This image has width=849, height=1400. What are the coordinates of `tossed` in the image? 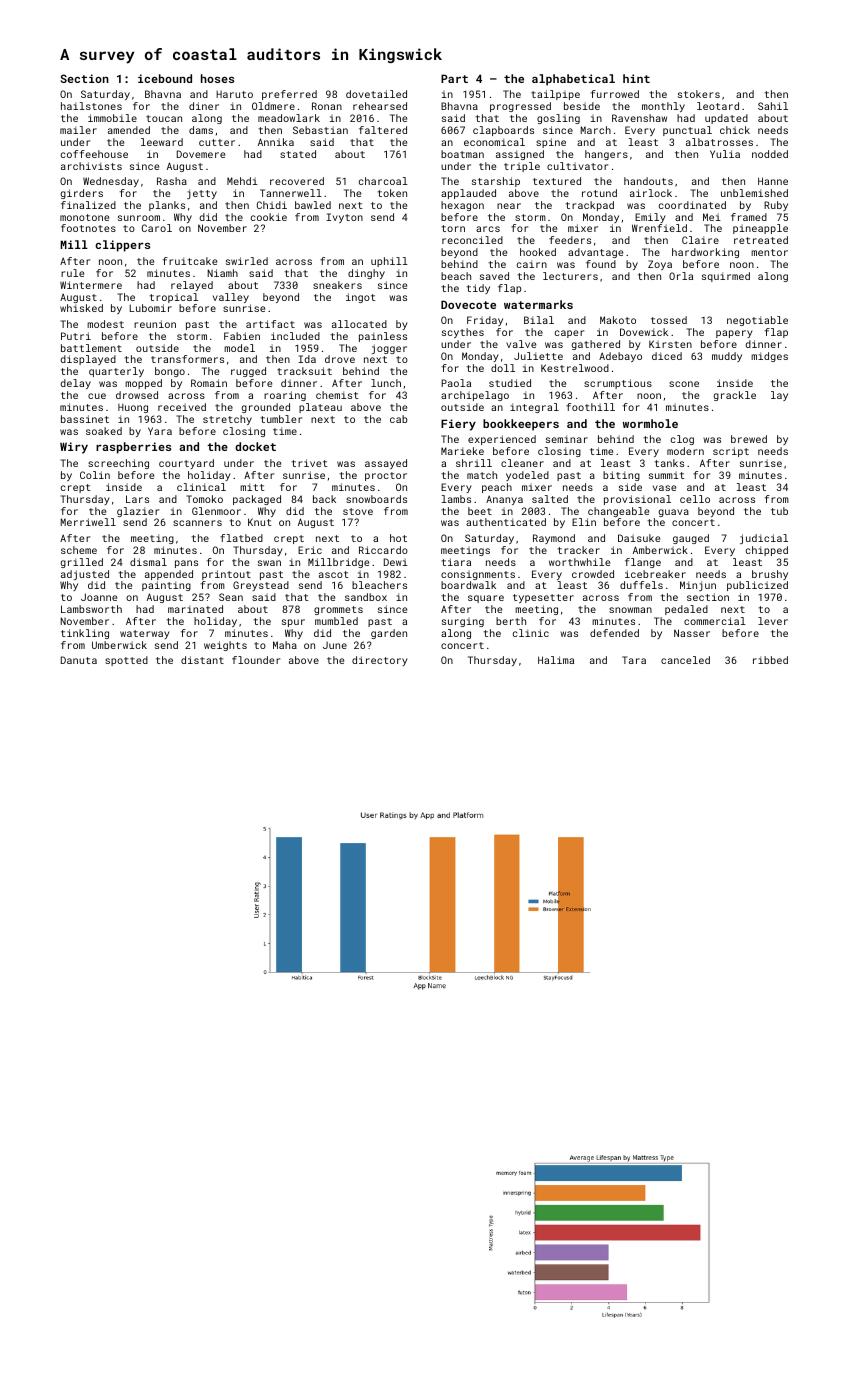 It's located at (669, 320).
